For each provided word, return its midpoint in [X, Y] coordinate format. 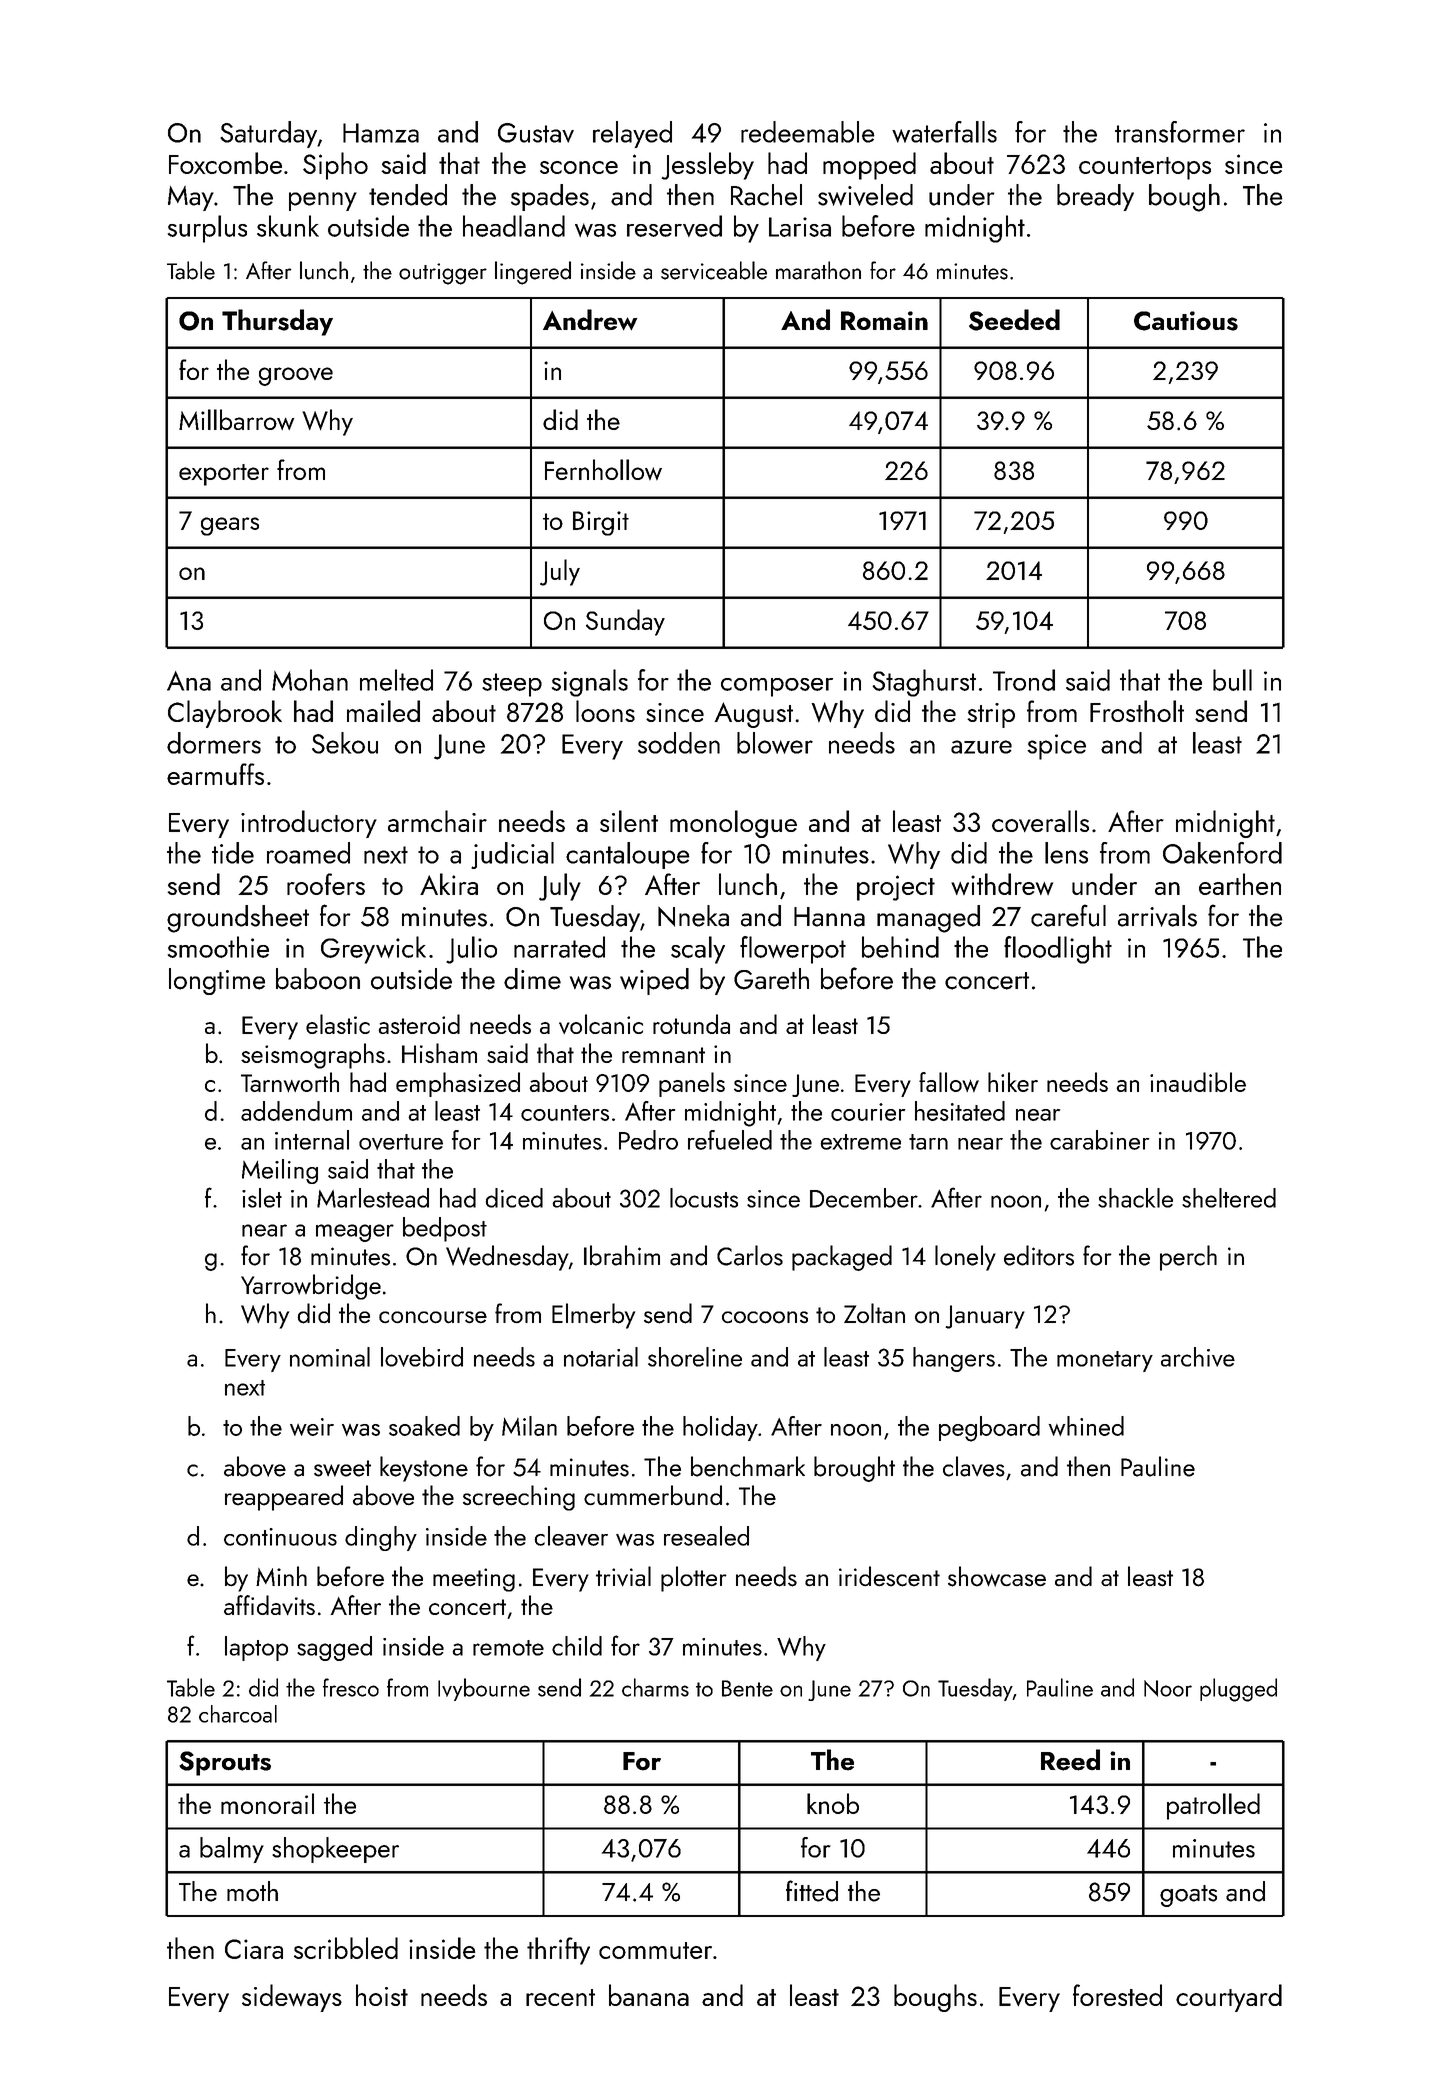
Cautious [1186, 321]
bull [1232, 680]
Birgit [601, 523]
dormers [214, 743]
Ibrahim [622, 1255]
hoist [382, 1995]
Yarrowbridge [311, 1287]
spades [550, 197]
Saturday [268, 134]
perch [1188, 1258]
